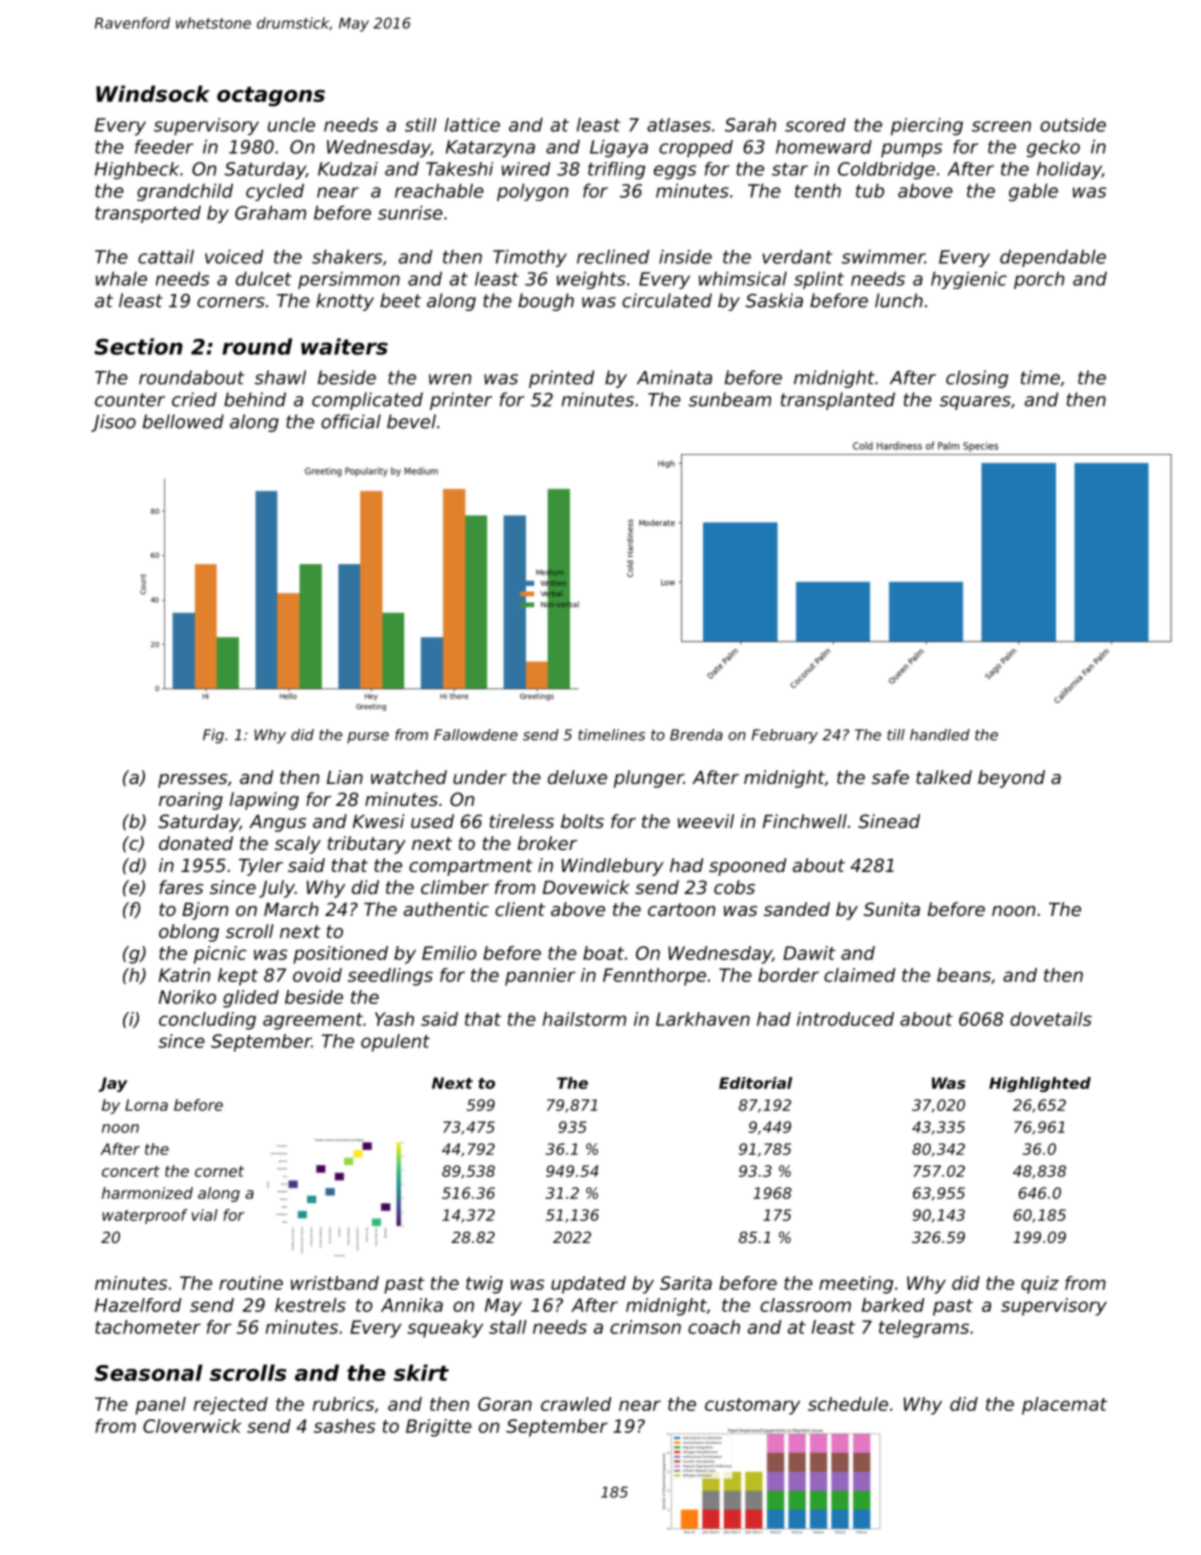 The width and height of the document is (1201, 1555). Describe the element at coordinates (755, 1083) in the document. I see `Editorial` at that location.
